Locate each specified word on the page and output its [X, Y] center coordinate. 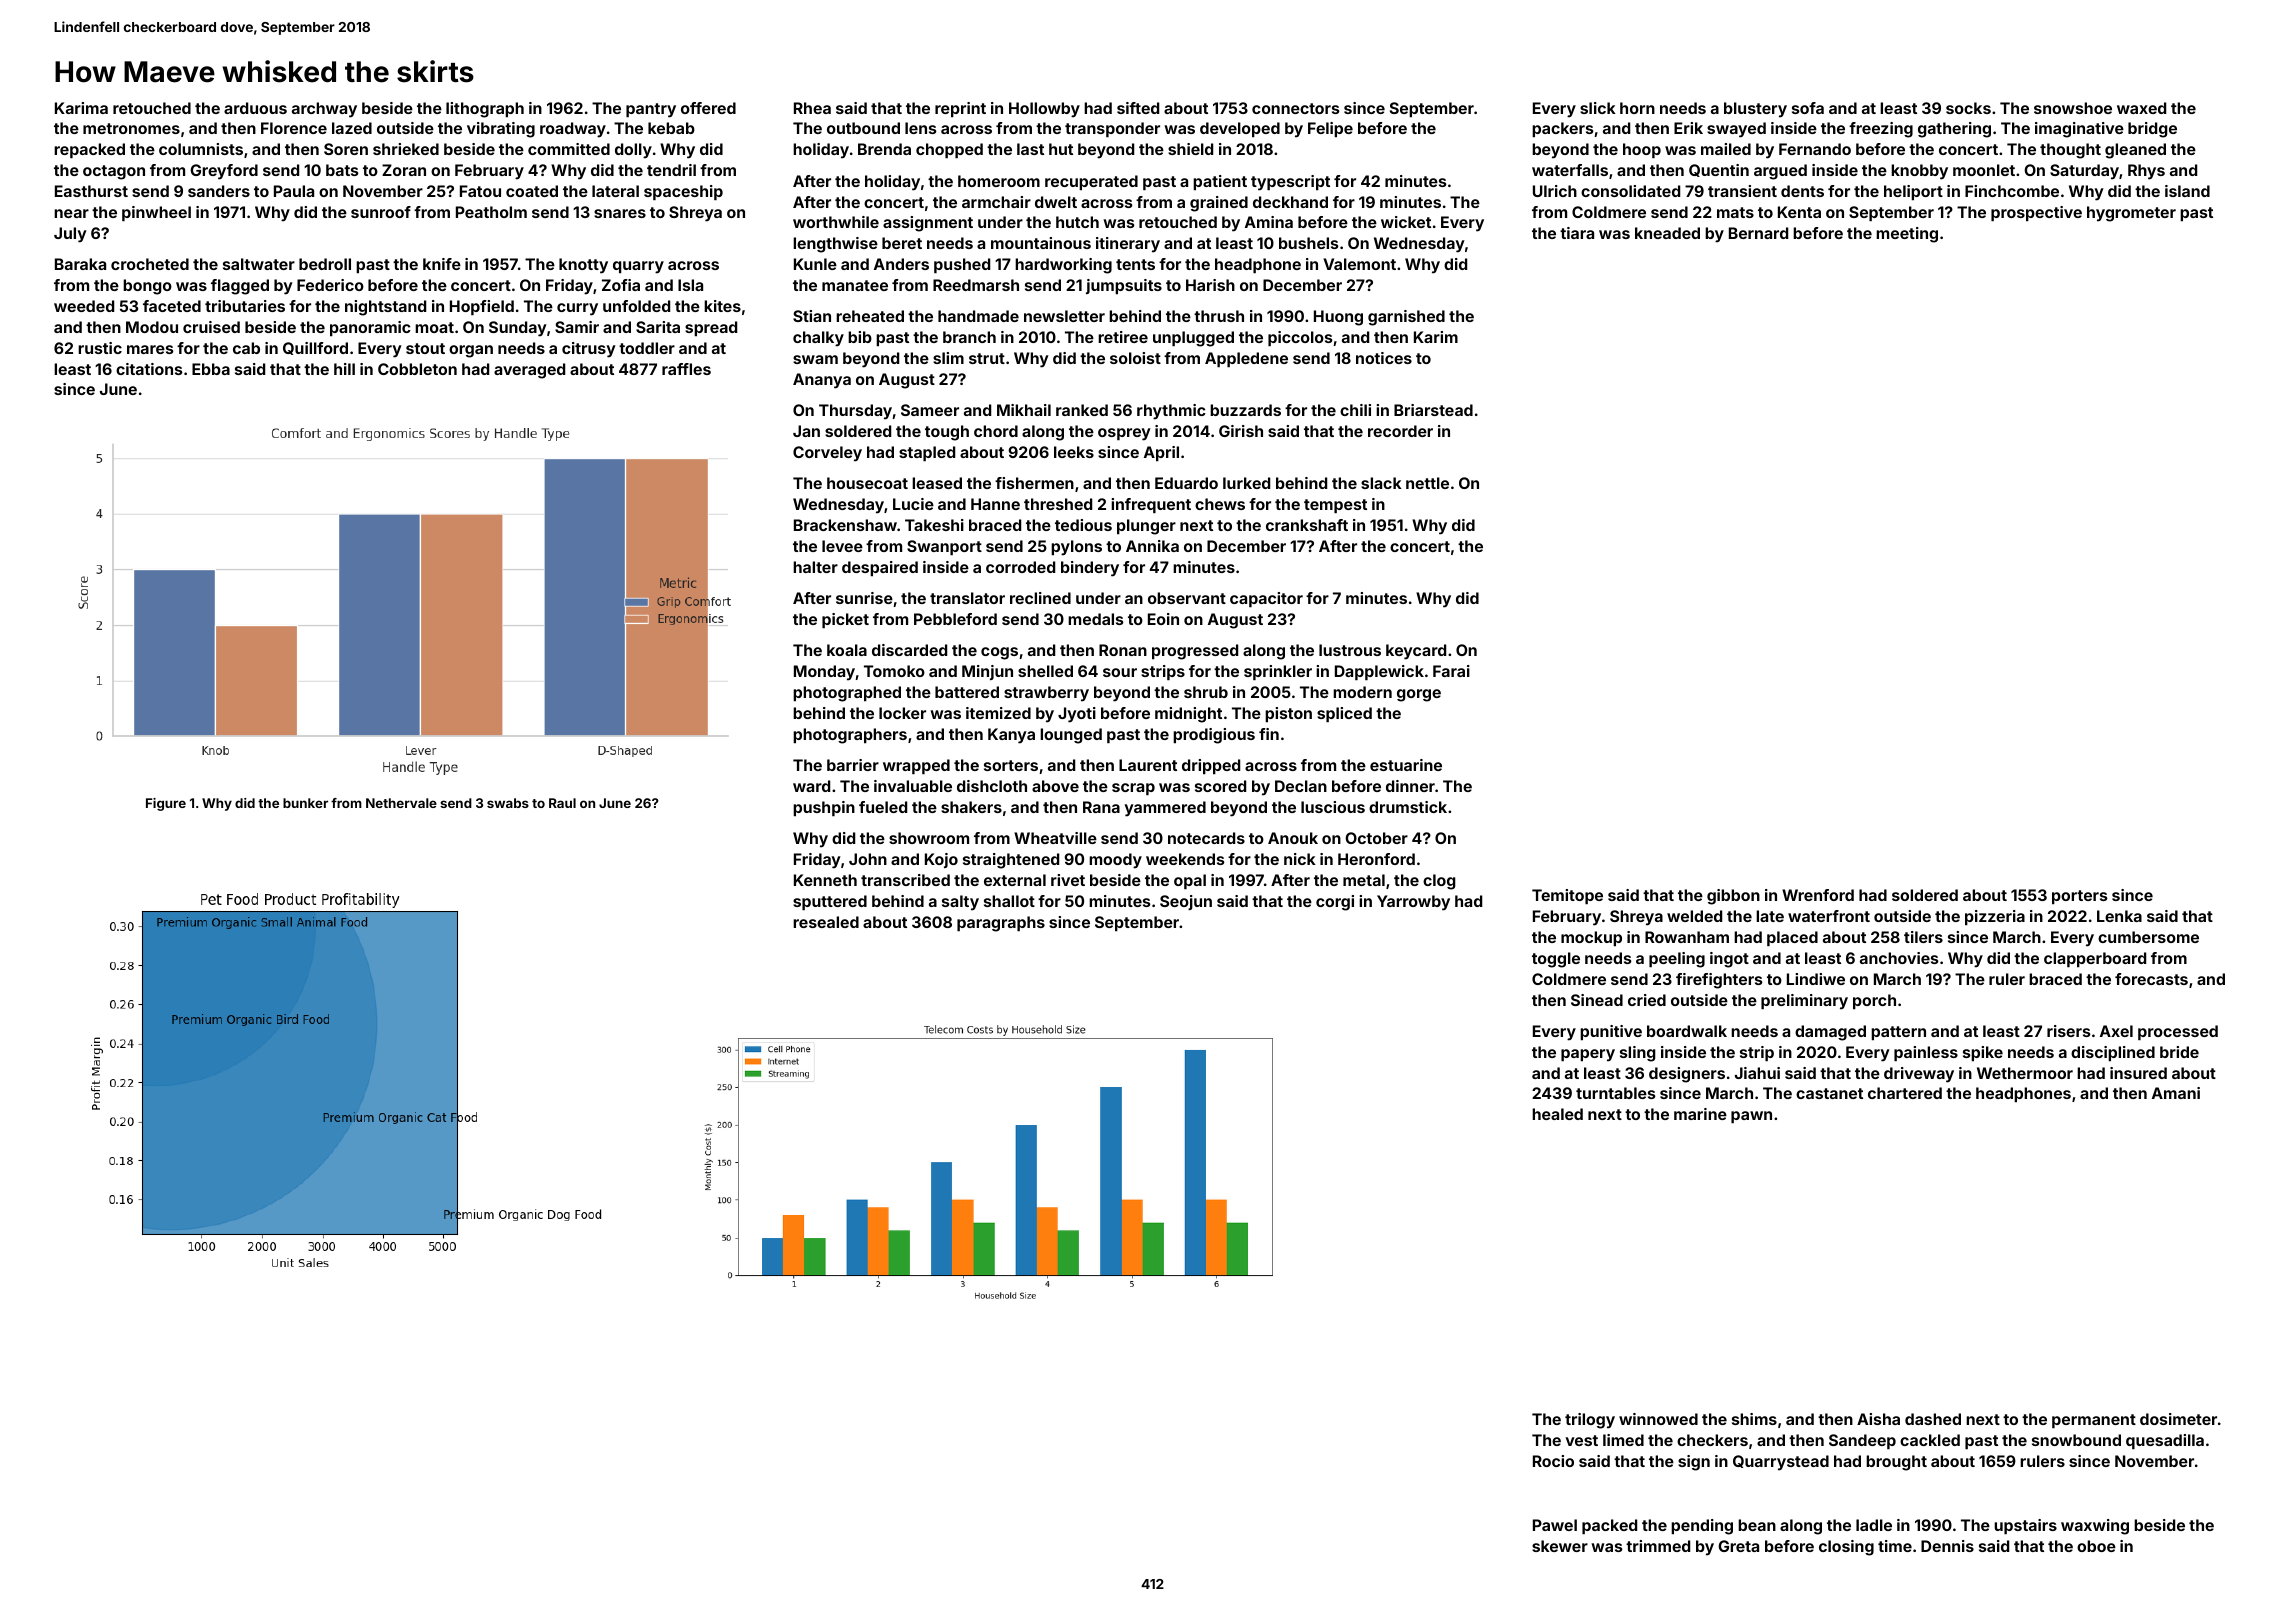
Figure [166, 804]
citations [149, 369]
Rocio [1553, 1461]
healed [1557, 1114]
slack [1381, 483]
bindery [1090, 569]
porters [2080, 897]
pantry [651, 110]
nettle [1427, 483]
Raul [562, 803]
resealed [826, 922]
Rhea [812, 108]
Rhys [2146, 172]
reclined [1040, 598]
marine [1700, 1114]
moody [1115, 861]
